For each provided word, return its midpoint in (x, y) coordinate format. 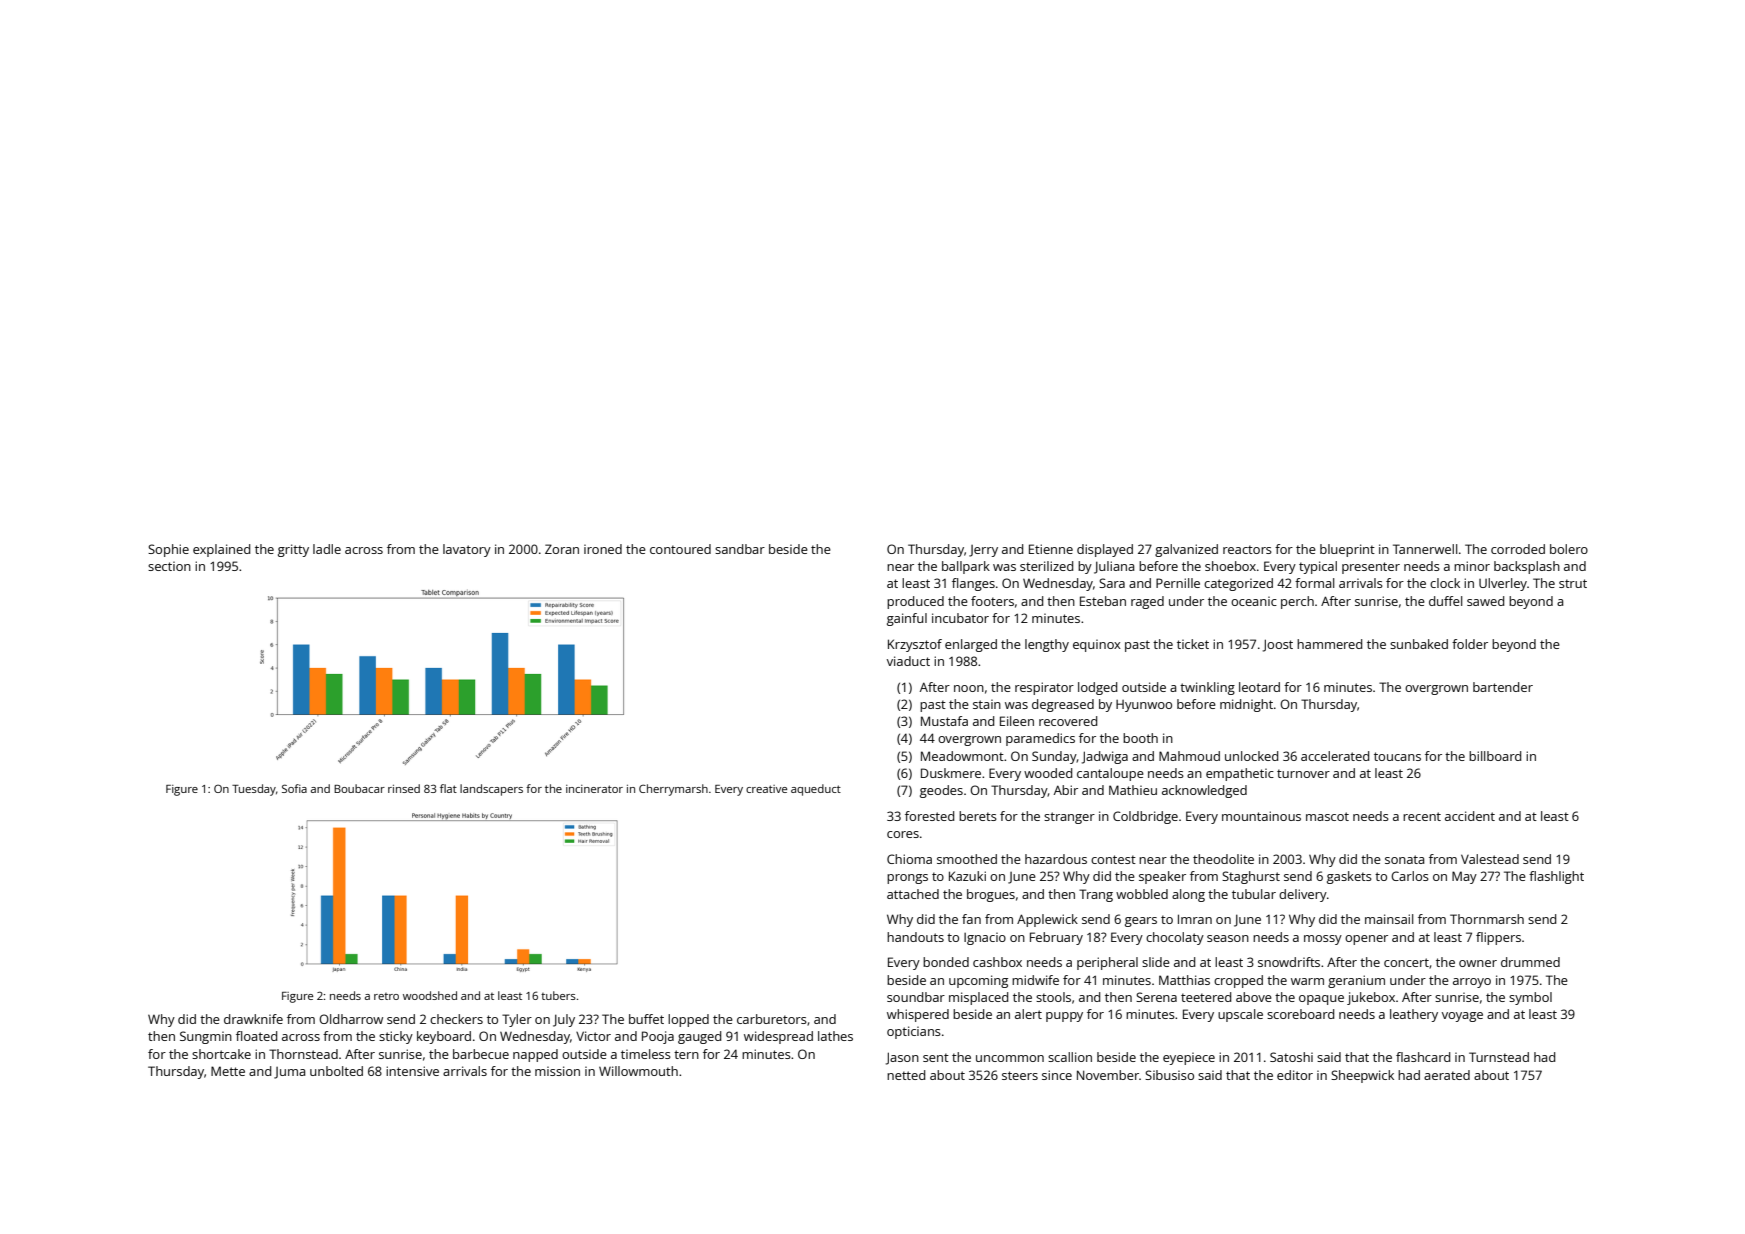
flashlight (1556, 877)
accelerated (1335, 756)
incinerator (594, 789)
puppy (1064, 1017)
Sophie (168, 550)
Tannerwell (1425, 549)
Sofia (294, 788)
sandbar (740, 549)
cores (903, 834)
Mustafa (944, 721)
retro (386, 996)
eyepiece (1189, 1058)
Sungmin (206, 1037)
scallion (1070, 1057)
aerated (1447, 1075)
